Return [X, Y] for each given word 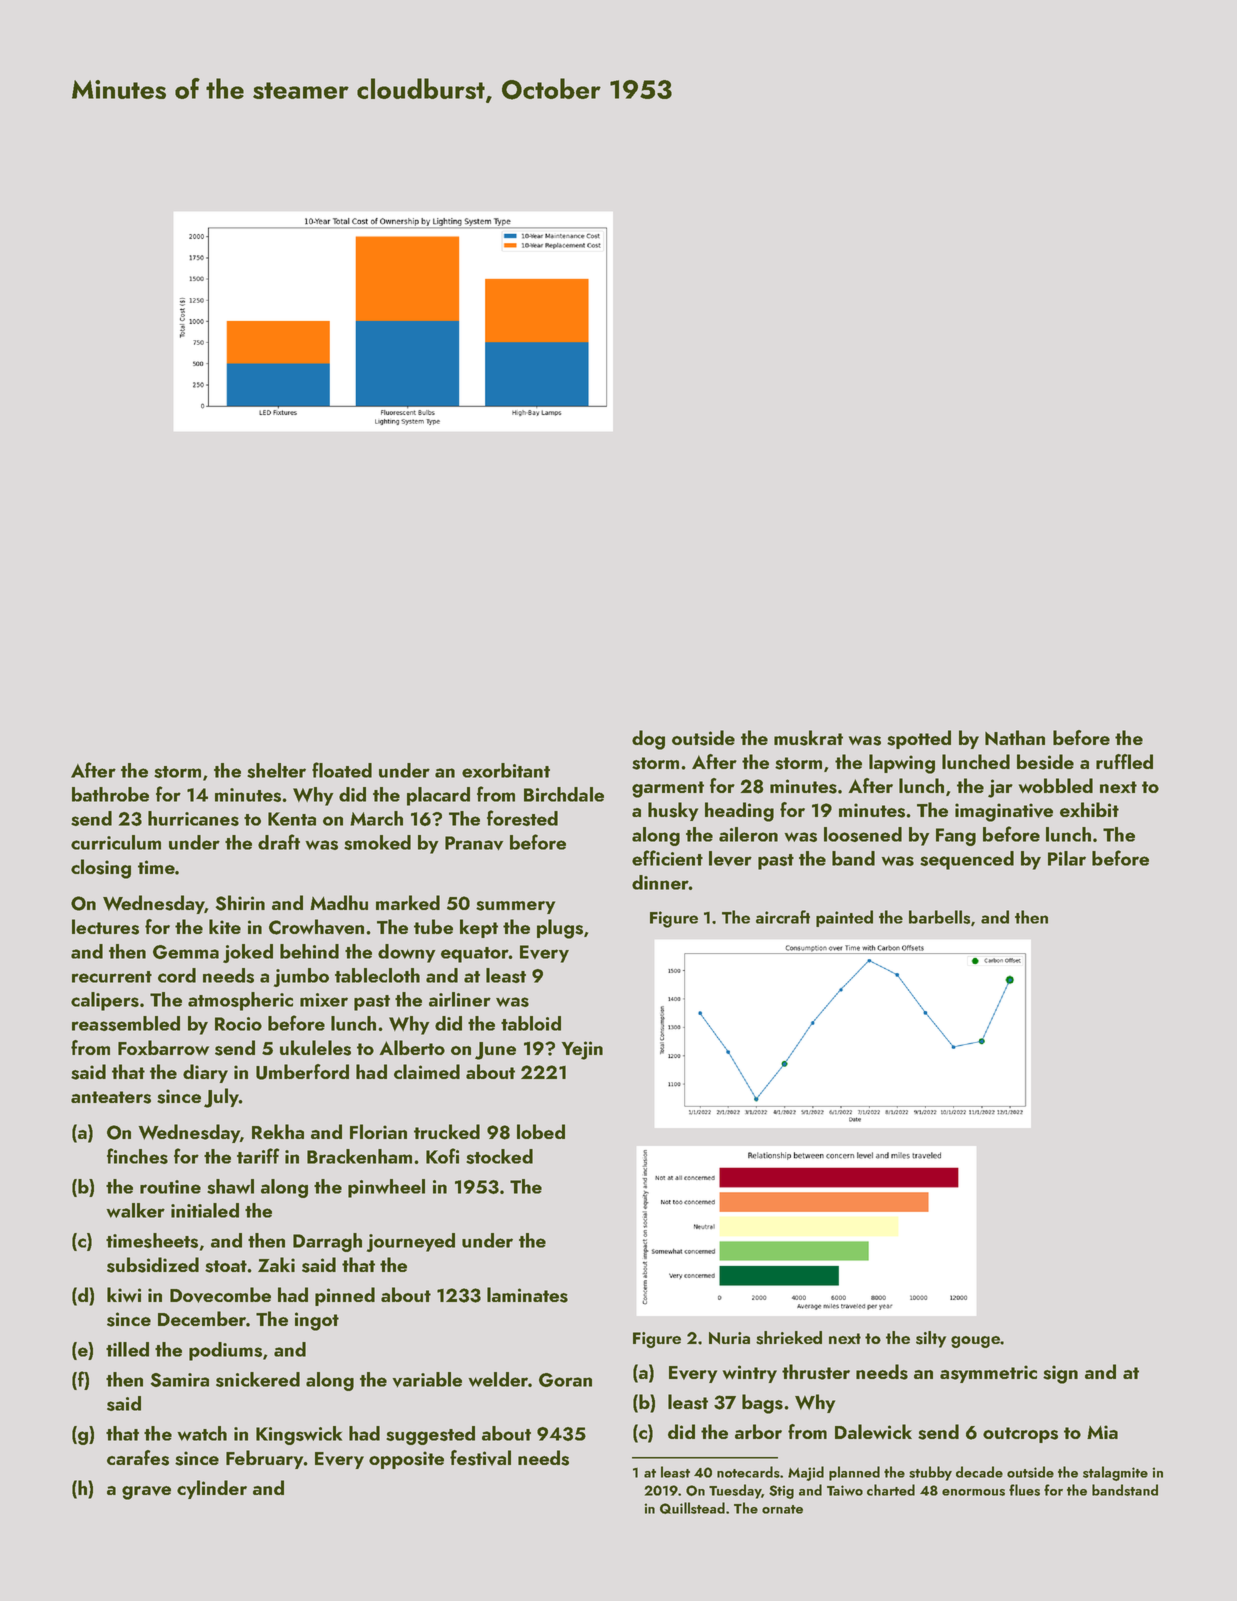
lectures [105, 927]
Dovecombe [220, 1295]
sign [1060, 1374]
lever [730, 858]
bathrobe [110, 794]
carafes [138, 1458]
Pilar [1067, 858]
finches [137, 1156]
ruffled [1124, 761]
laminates [527, 1295]
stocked [499, 1156]
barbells [939, 917]
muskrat [808, 738]
